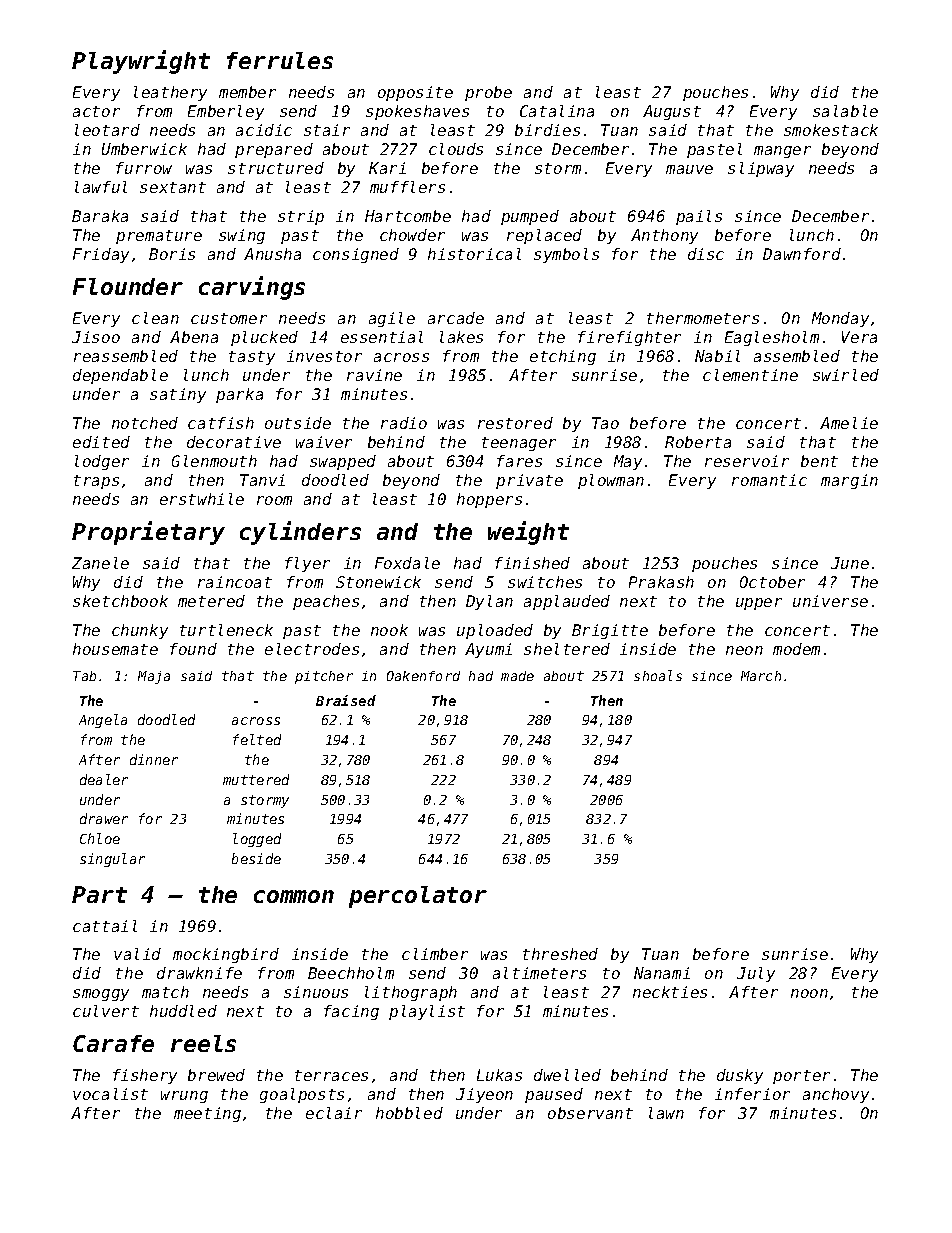 The width and height of the screenshot is (952, 1233). I want to click on symbols, so click(566, 255).
